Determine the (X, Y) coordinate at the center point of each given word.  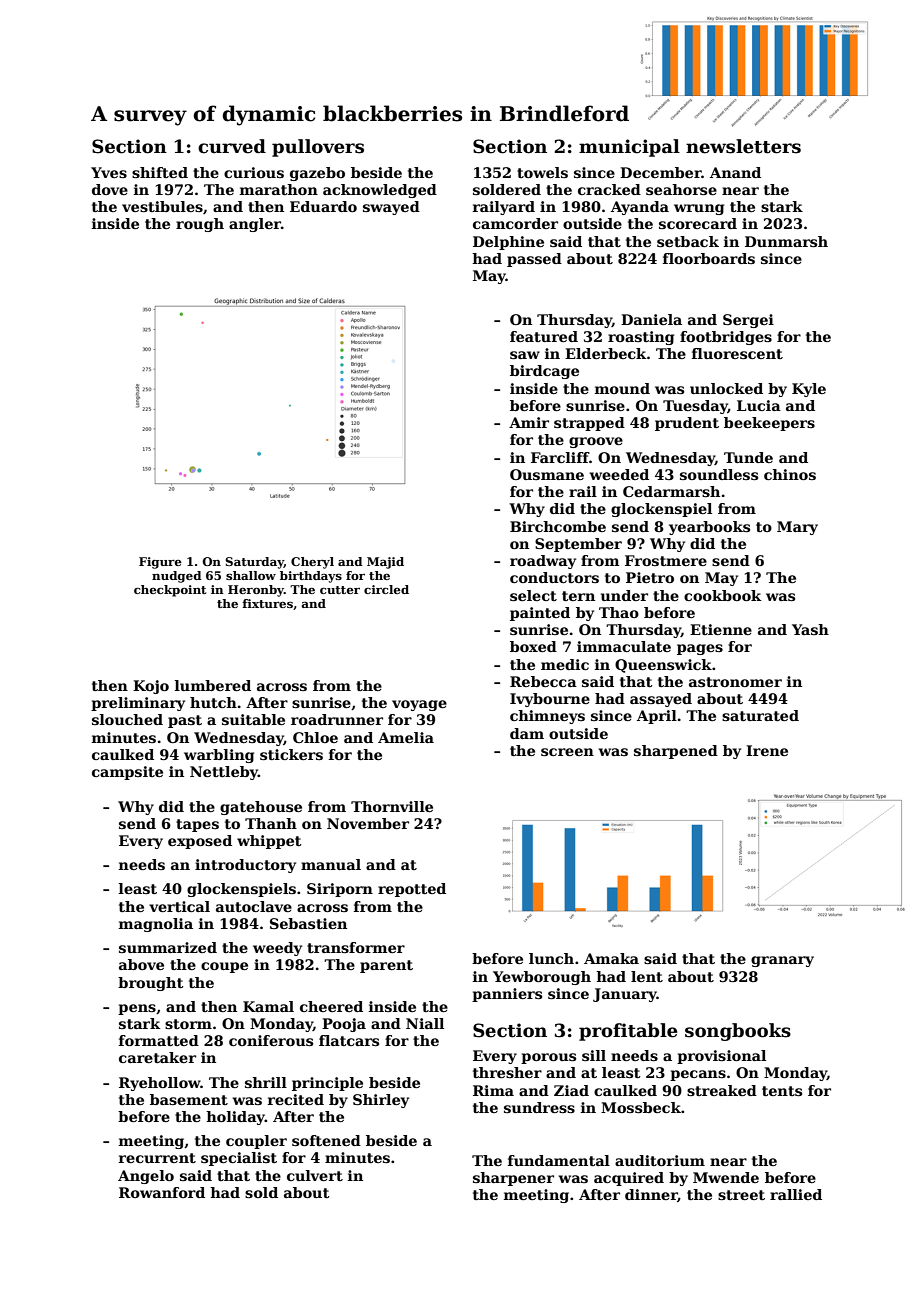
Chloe (315, 737)
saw (525, 355)
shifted (160, 172)
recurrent (157, 1158)
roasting (641, 338)
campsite (127, 773)
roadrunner (337, 719)
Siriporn (340, 890)
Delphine (508, 243)
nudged (177, 577)
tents (782, 1091)
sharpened (676, 752)
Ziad (571, 1090)
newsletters (743, 146)
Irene (767, 750)
